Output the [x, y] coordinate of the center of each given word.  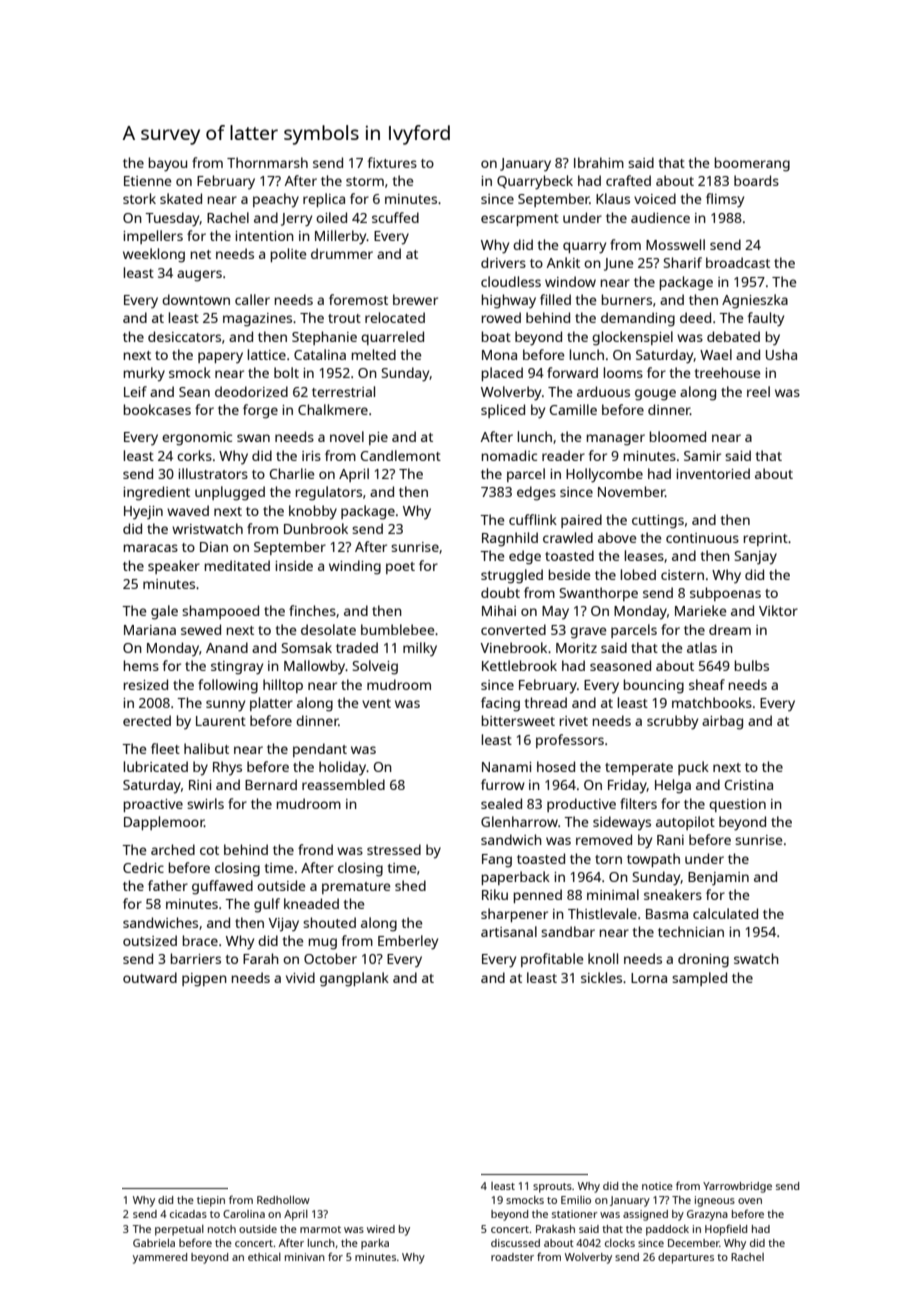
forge [260, 411]
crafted [628, 180]
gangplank [354, 979]
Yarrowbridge [737, 1187]
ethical [264, 1257]
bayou [168, 164]
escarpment [520, 220]
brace [200, 940]
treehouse [728, 372]
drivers [503, 262]
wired [381, 1229]
